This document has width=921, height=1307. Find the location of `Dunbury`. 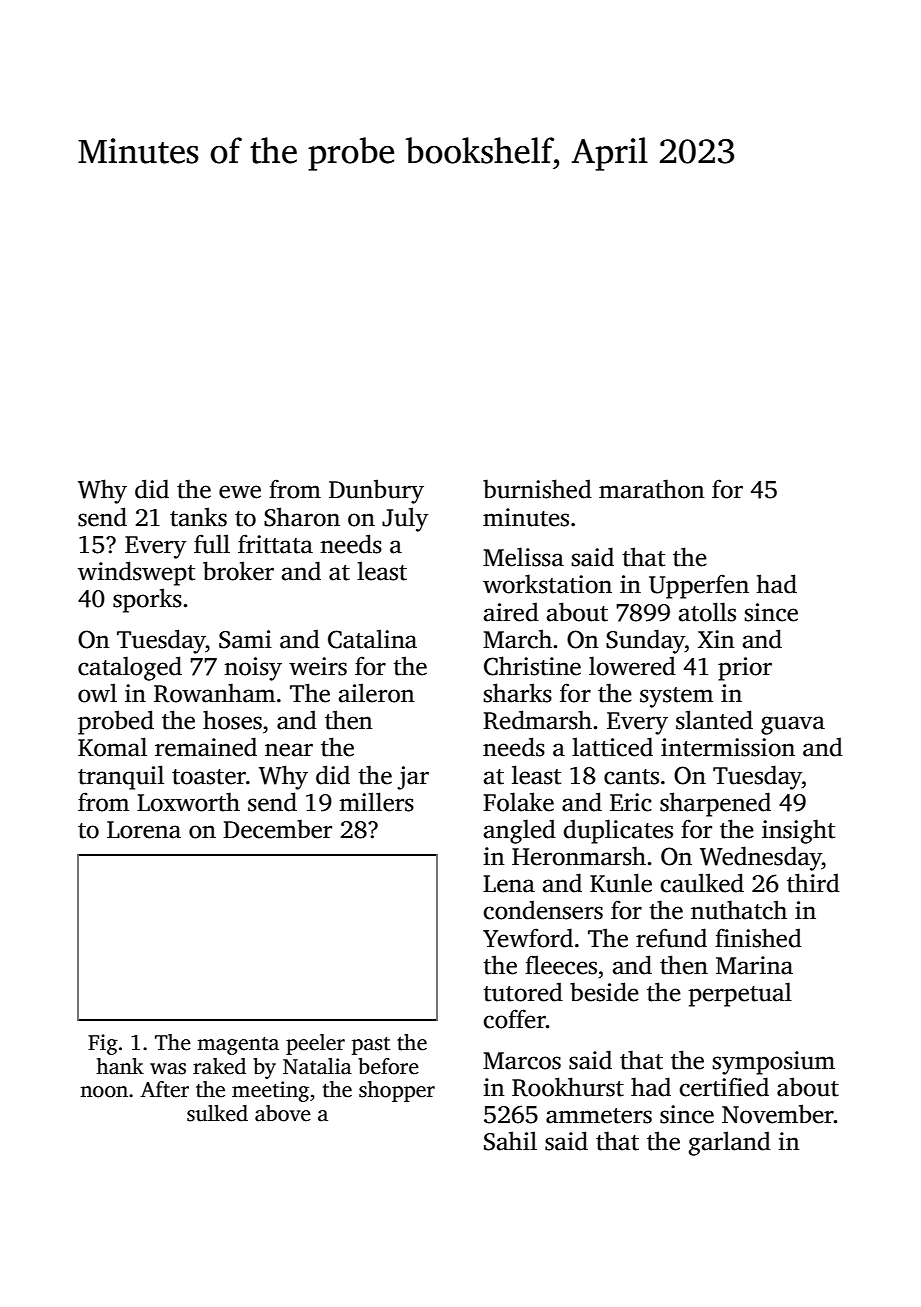

Dunbury is located at coordinates (376, 491).
